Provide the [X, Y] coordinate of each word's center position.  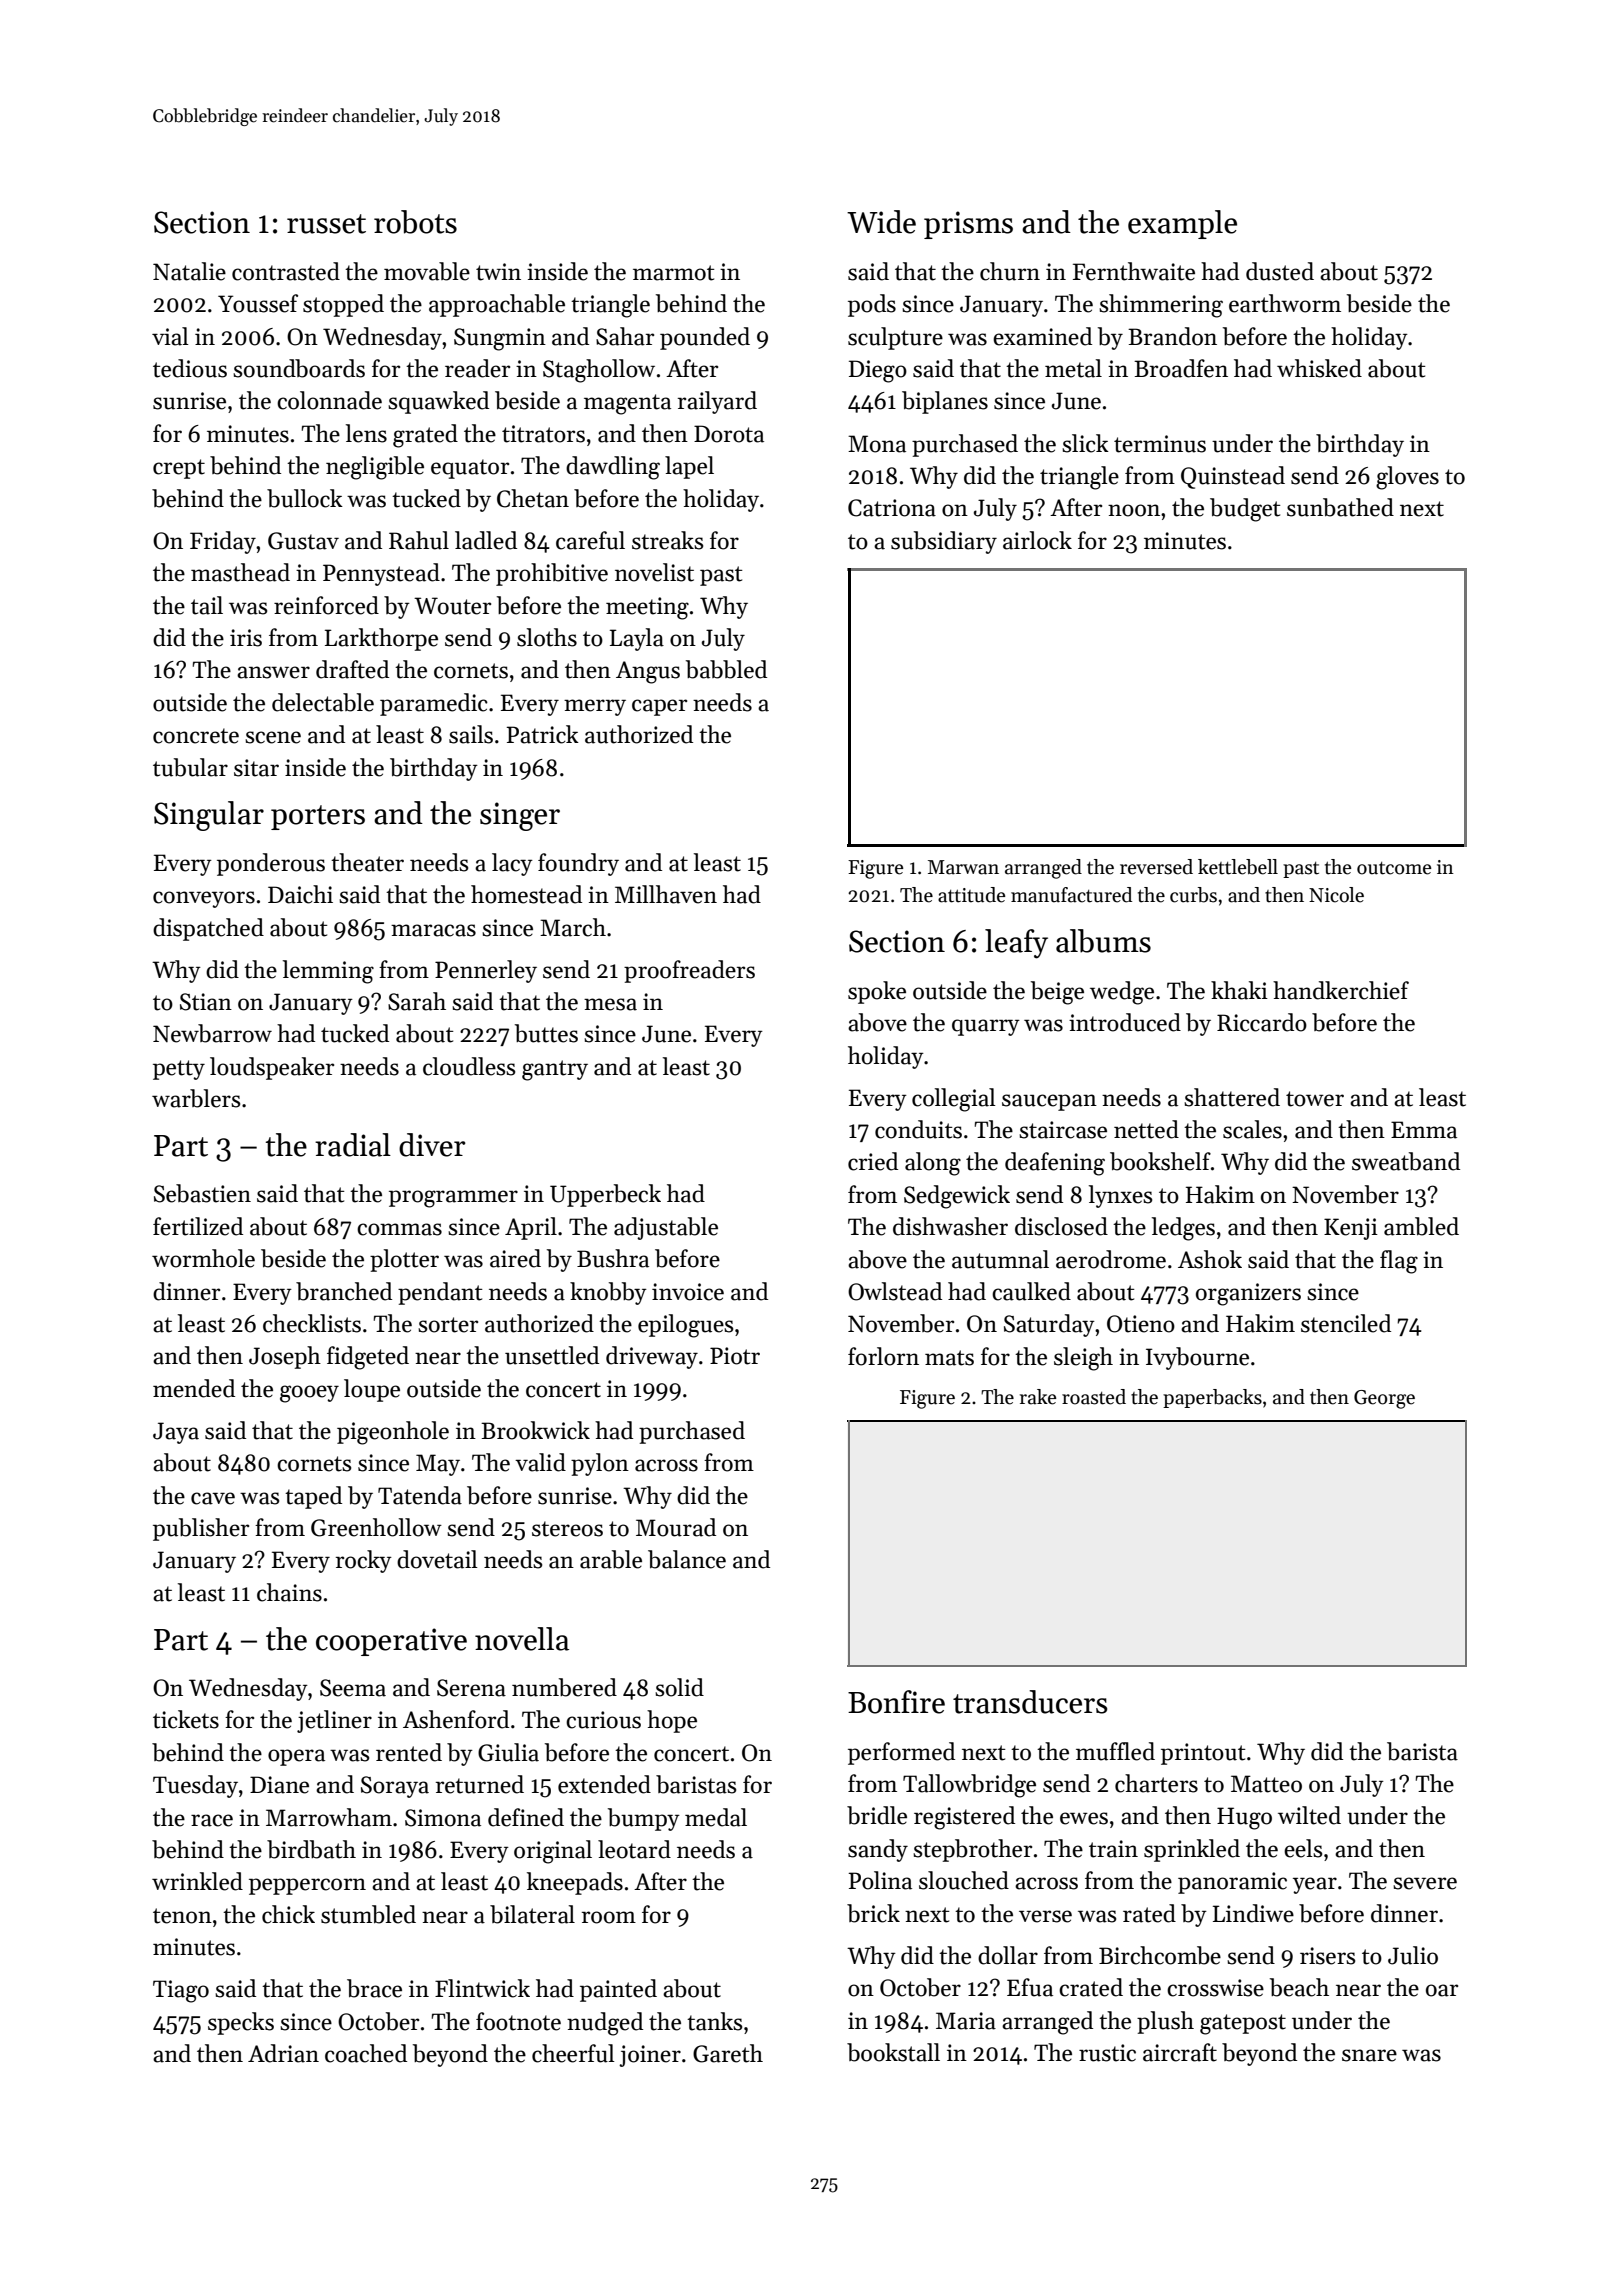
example [1182, 224]
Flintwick [482, 1988]
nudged [605, 2024]
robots [415, 222]
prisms [968, 225]
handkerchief [1341, 990]
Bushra [613, 1258]
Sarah [417, 1001]
